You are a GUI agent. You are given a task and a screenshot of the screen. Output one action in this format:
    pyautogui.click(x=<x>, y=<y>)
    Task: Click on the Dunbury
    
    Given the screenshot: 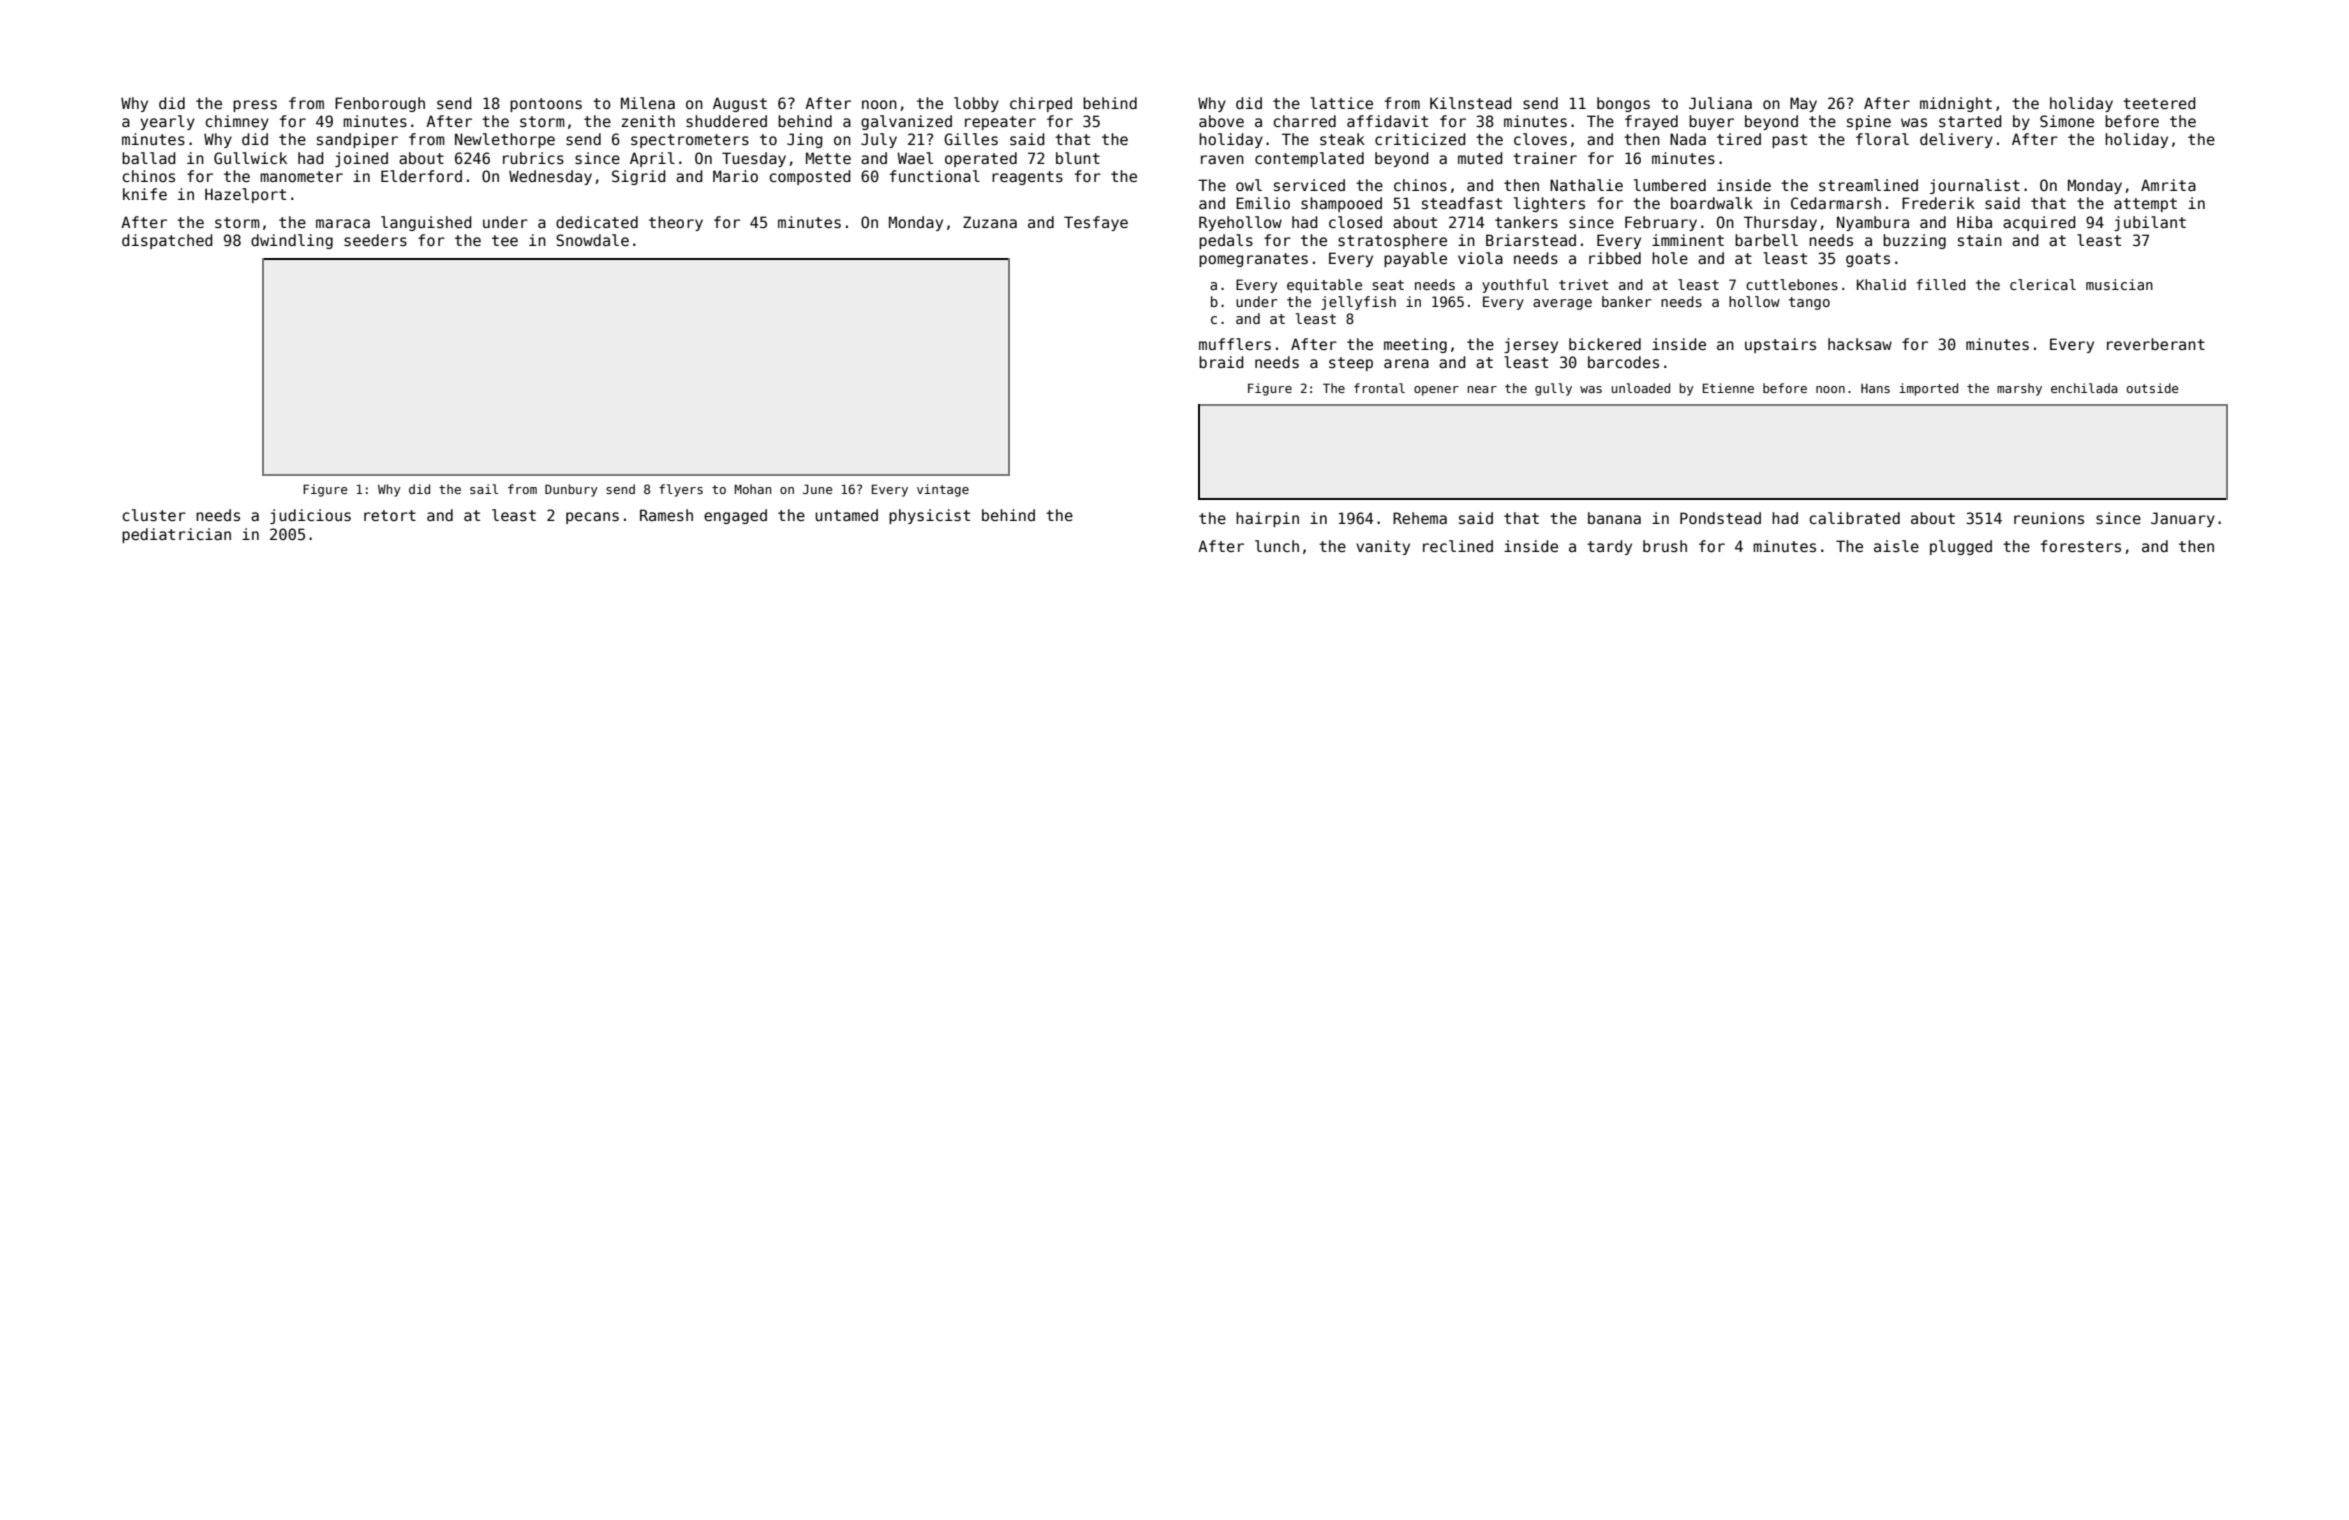 What is the action you would take?
    pyautogui.click(x=571, y=490)
